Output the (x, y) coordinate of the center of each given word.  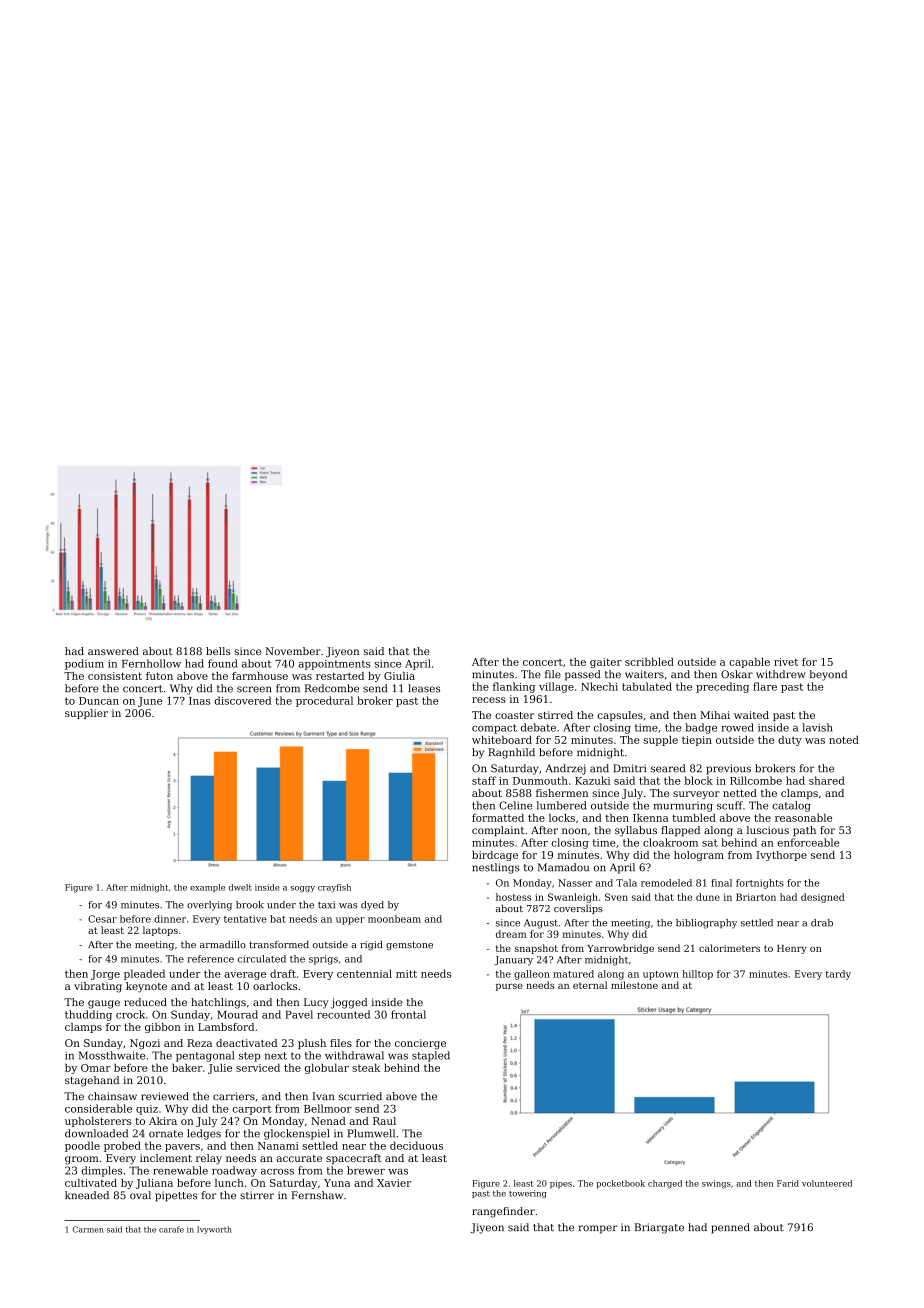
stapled (431, 1056)
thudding (88, 1015)
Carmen (88, 1229)
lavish (817, 727)
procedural (324, 701)
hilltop (697, 975)
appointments (334, 665)
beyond (828, 675)
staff (484, 780)
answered (113, 651)
